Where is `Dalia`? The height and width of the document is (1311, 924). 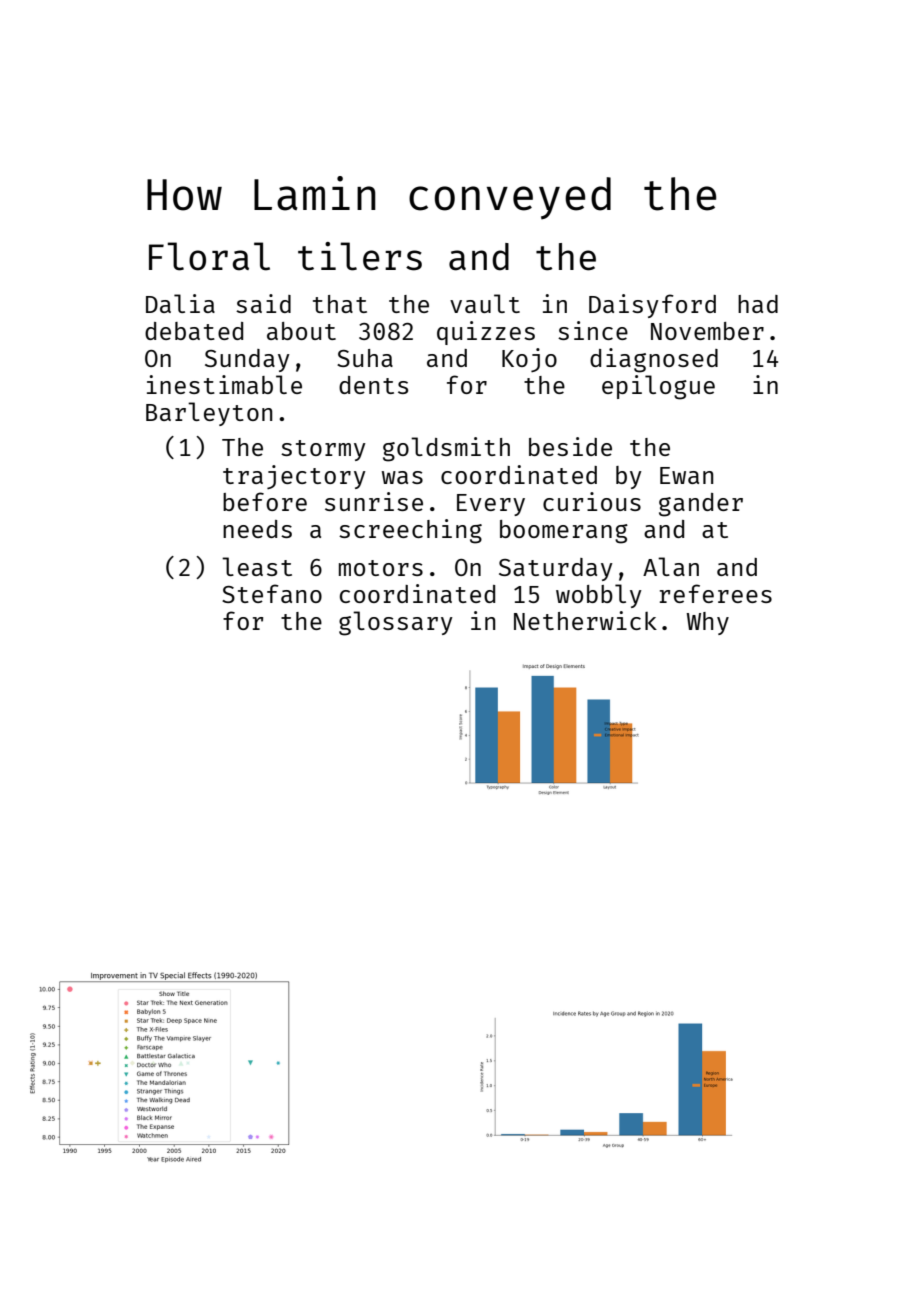
Dalia is located at coordinates (180, 303).
